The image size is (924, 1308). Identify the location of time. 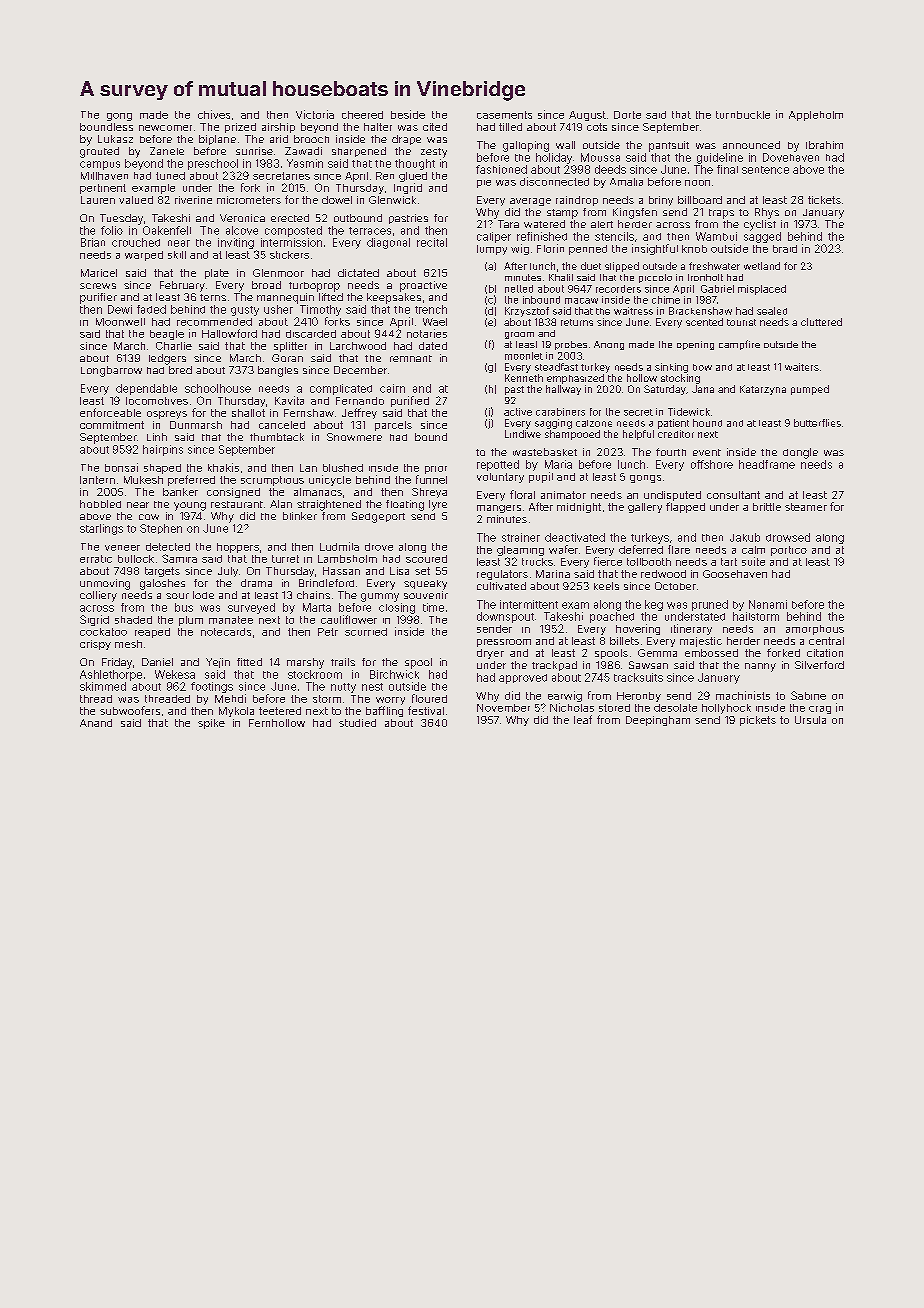
(433, 607).
